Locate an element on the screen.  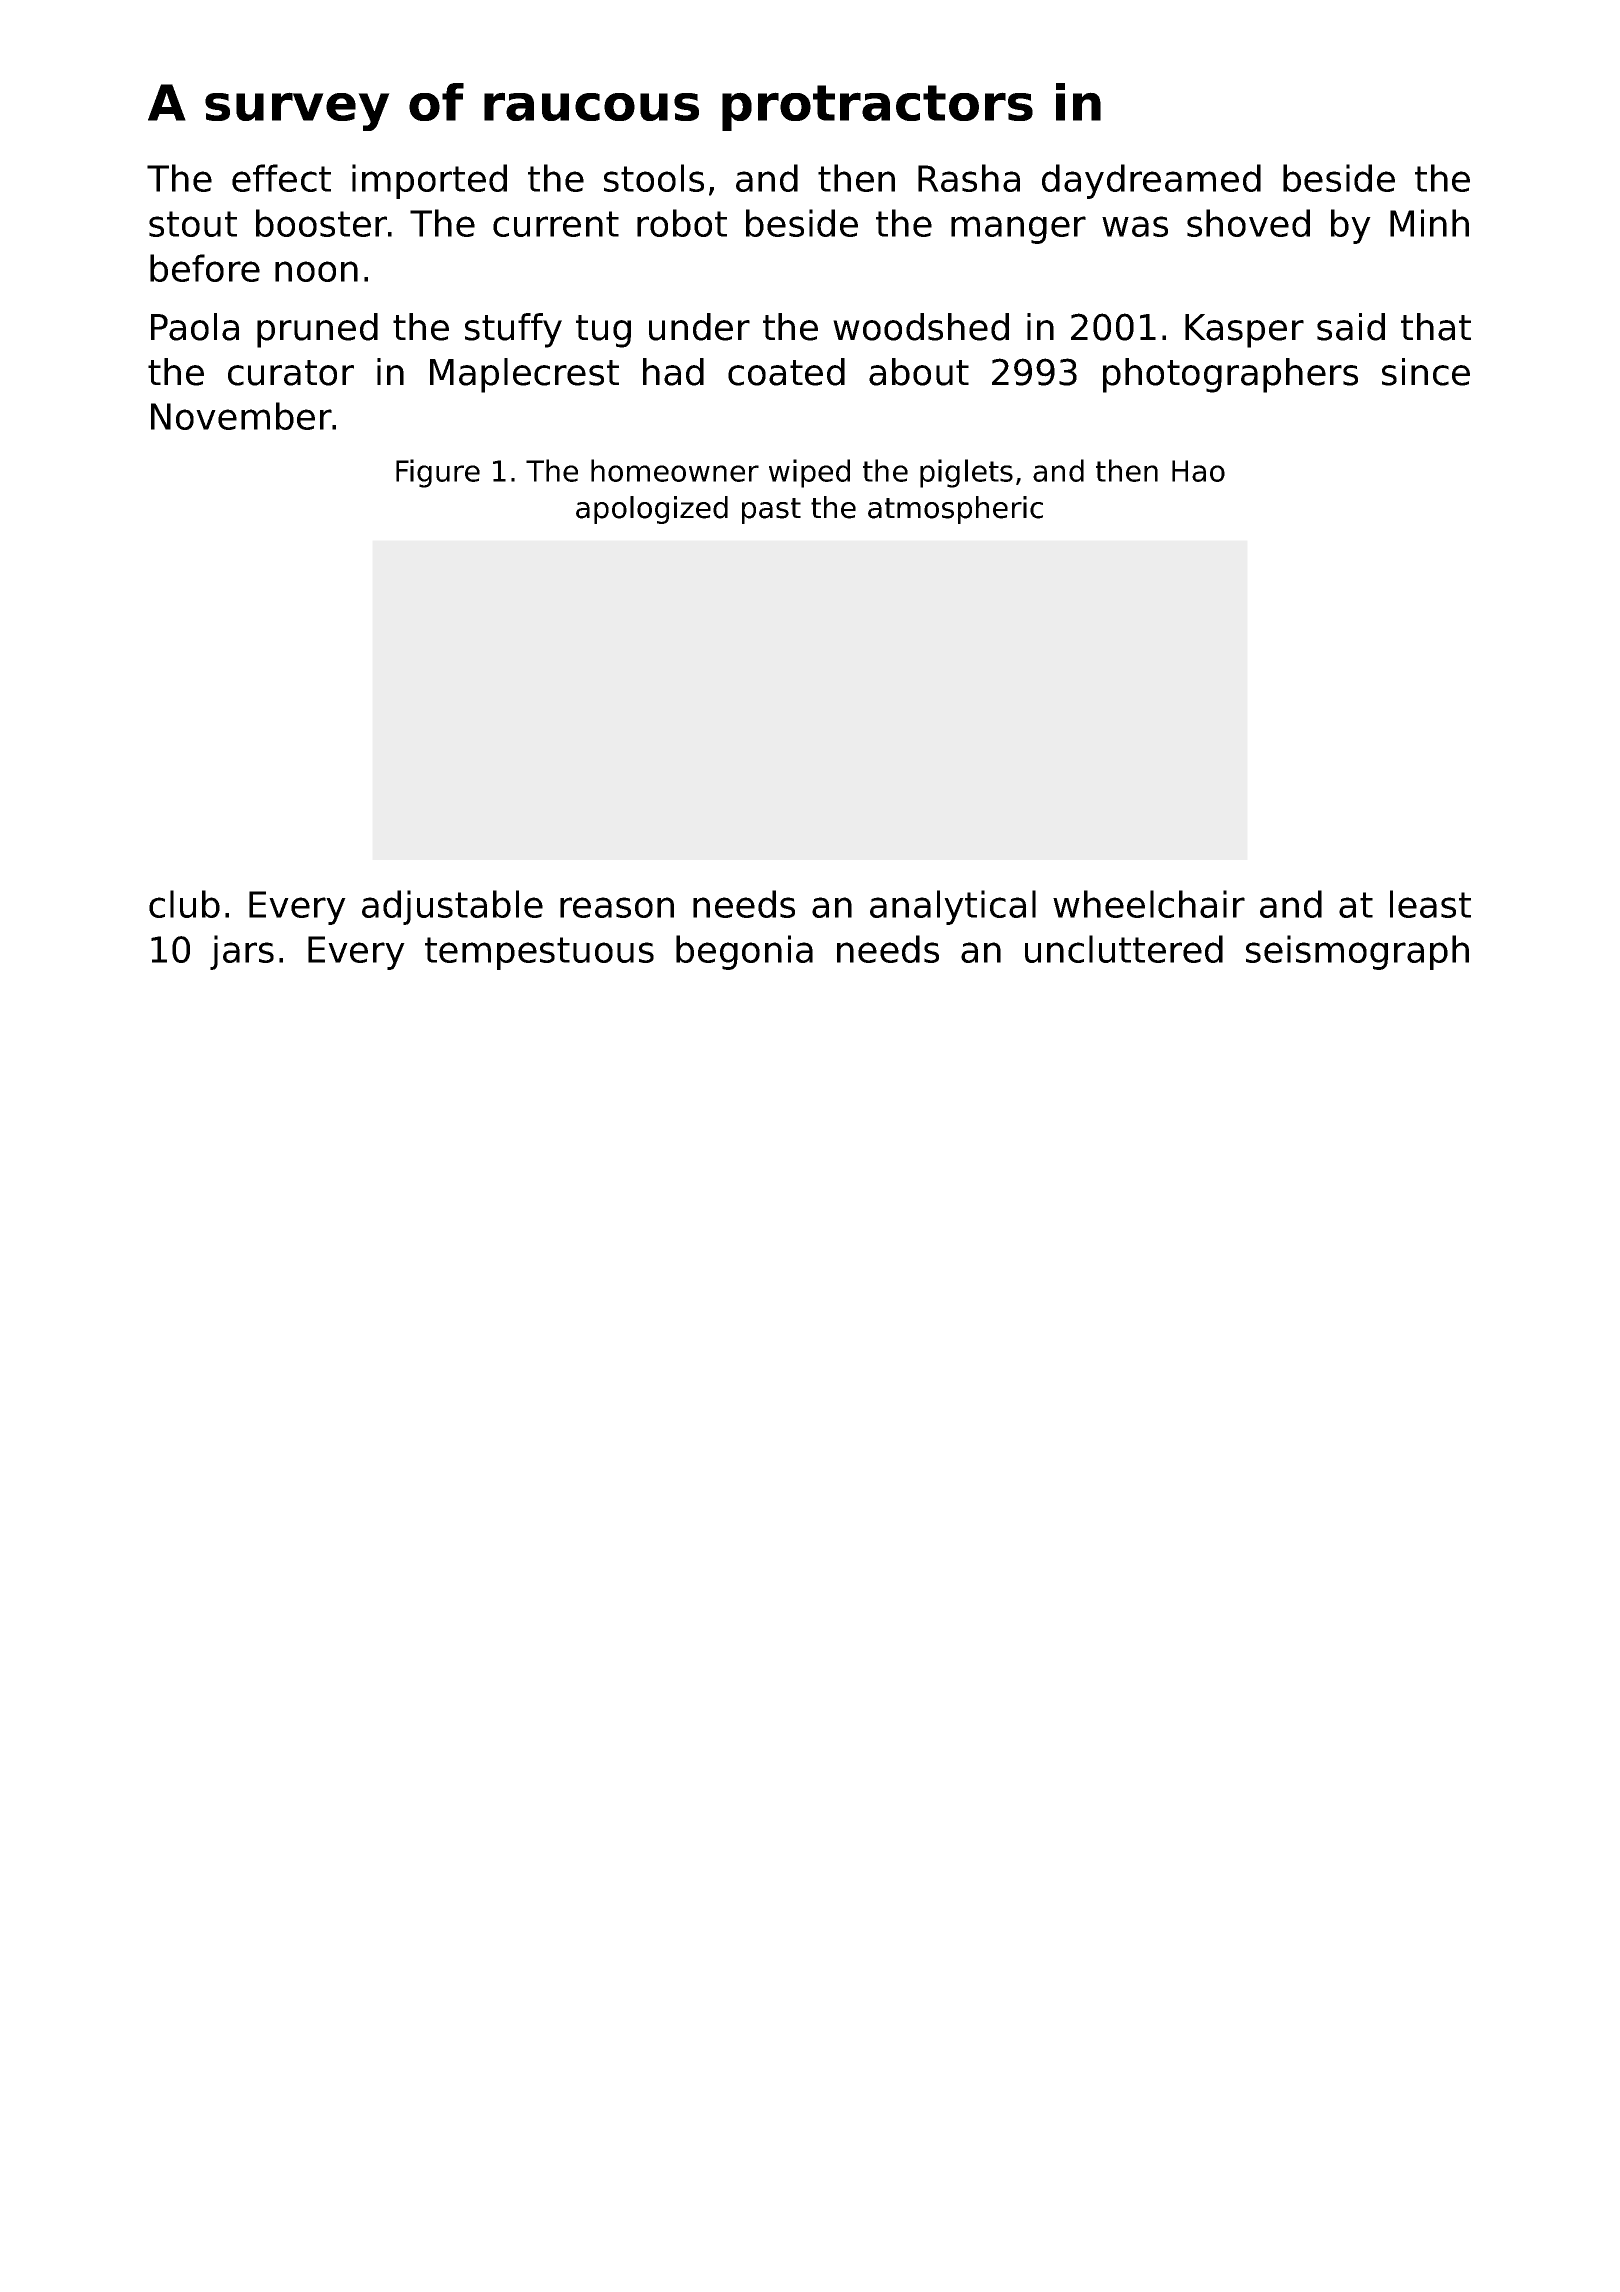
atmospheric is located at coordinates (955, 510).
